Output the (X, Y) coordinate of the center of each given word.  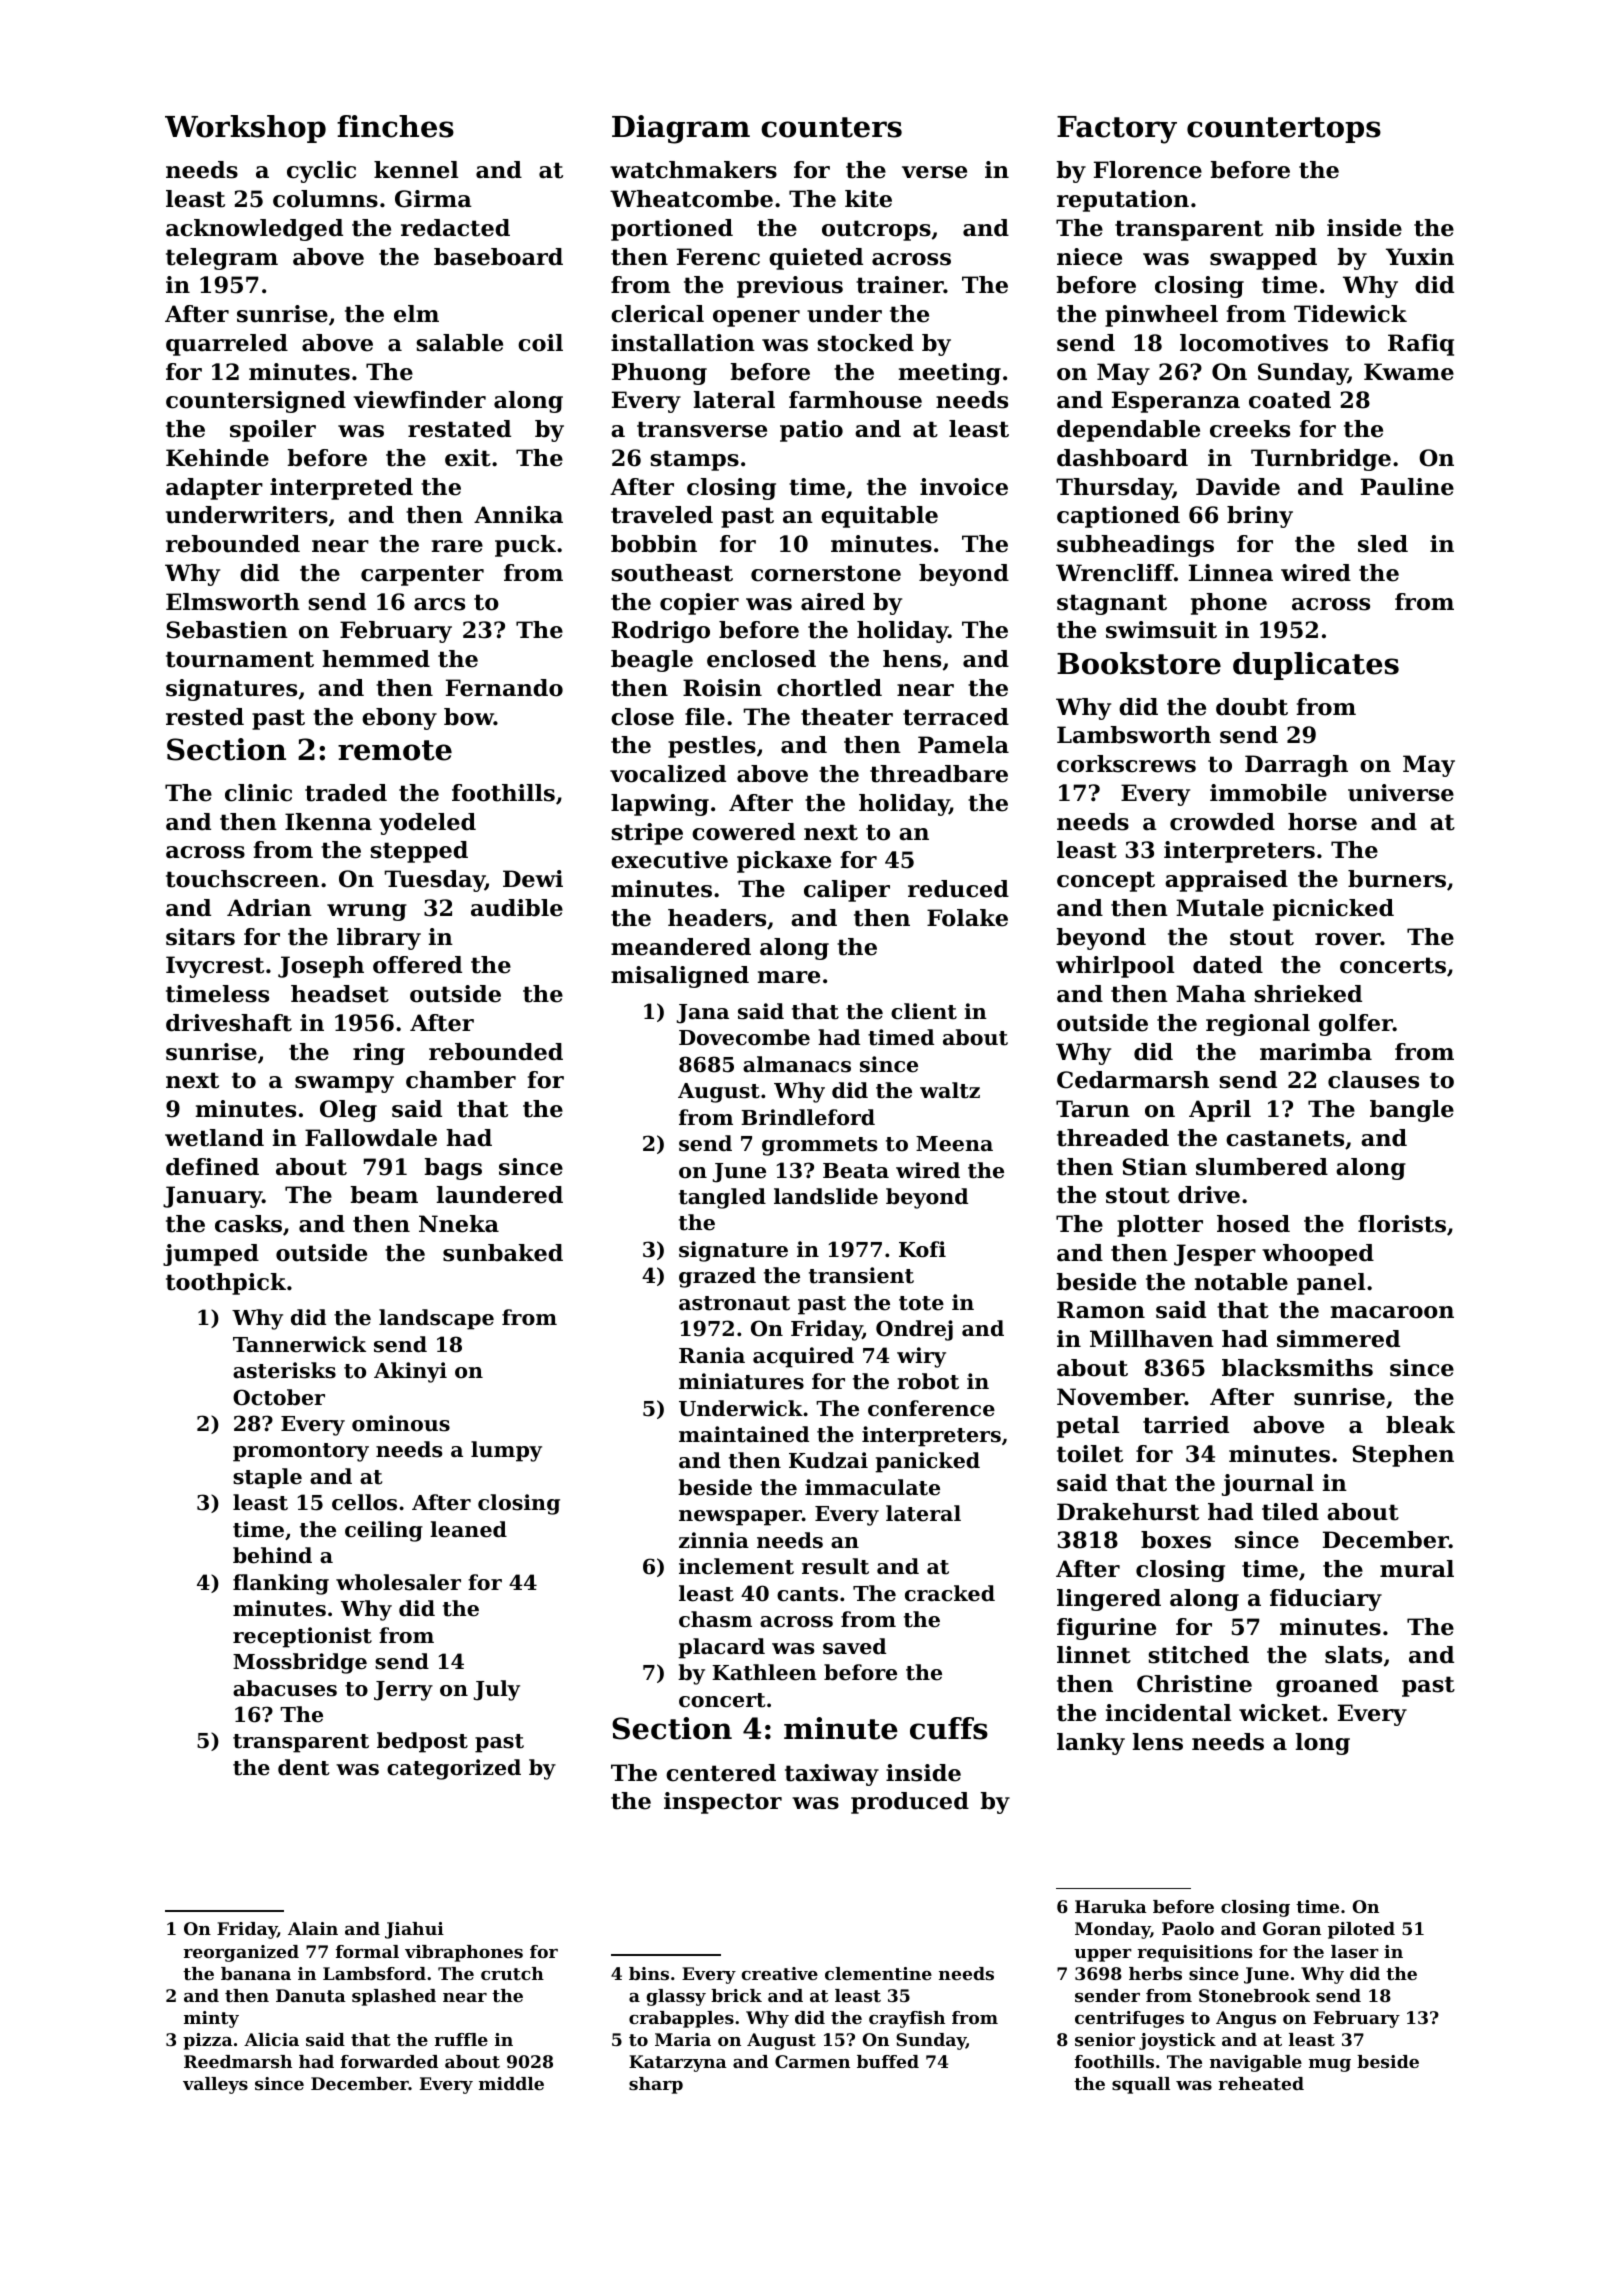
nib (1295, 228)
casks (248, 1224)
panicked (927, 1462)
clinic (258, 793)
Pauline (1407, 487)
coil (540, 343)
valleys (215, 2085)
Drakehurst (1128, 1512)
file (705, 717)
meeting (950, 374)
